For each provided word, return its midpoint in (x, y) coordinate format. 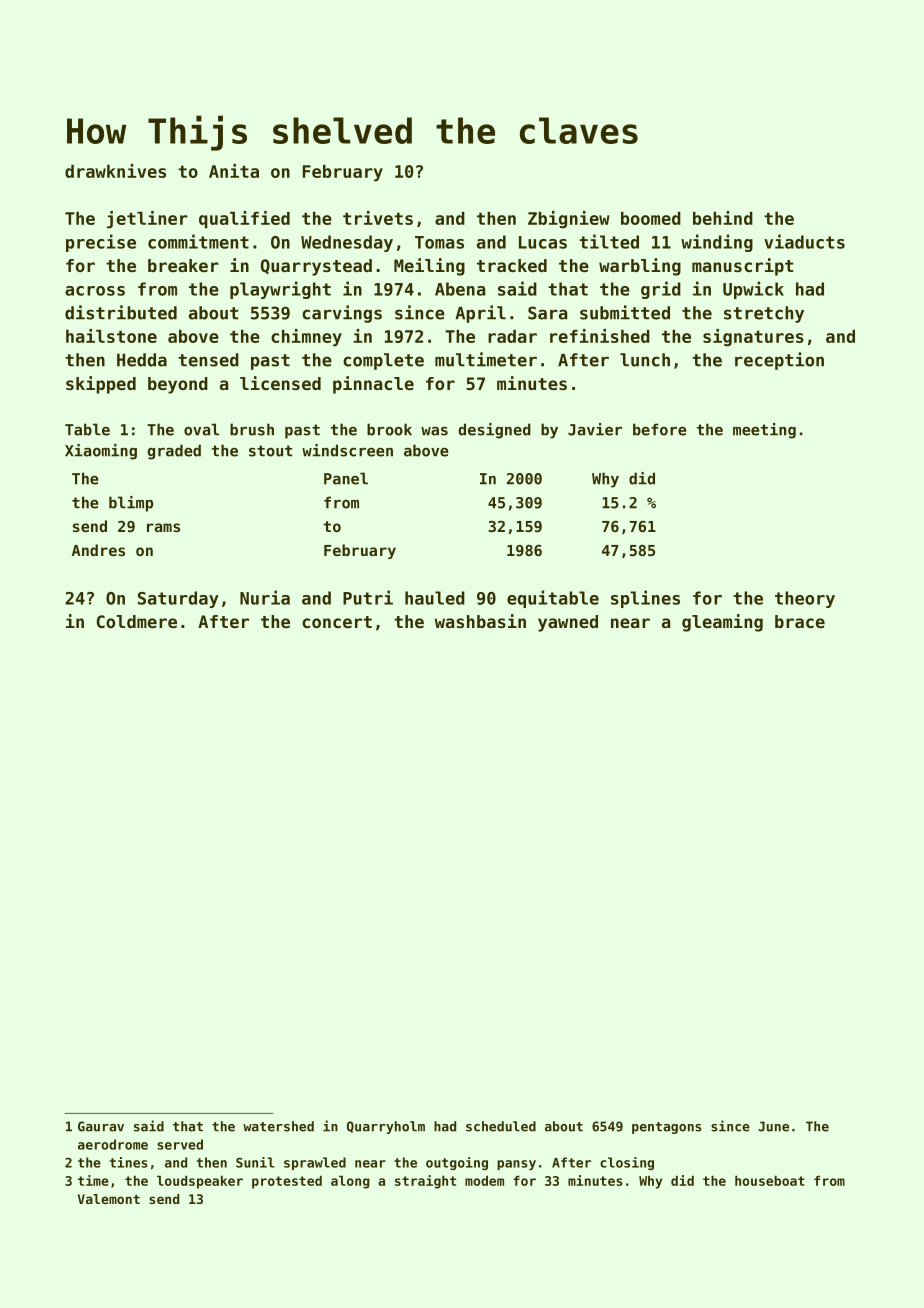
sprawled (315, 1163)
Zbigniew (569, 220)
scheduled (501, 1126)
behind (723, 218)
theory (805, 599)
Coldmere (137, 621)
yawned (568, 623)
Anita (234, 171)
